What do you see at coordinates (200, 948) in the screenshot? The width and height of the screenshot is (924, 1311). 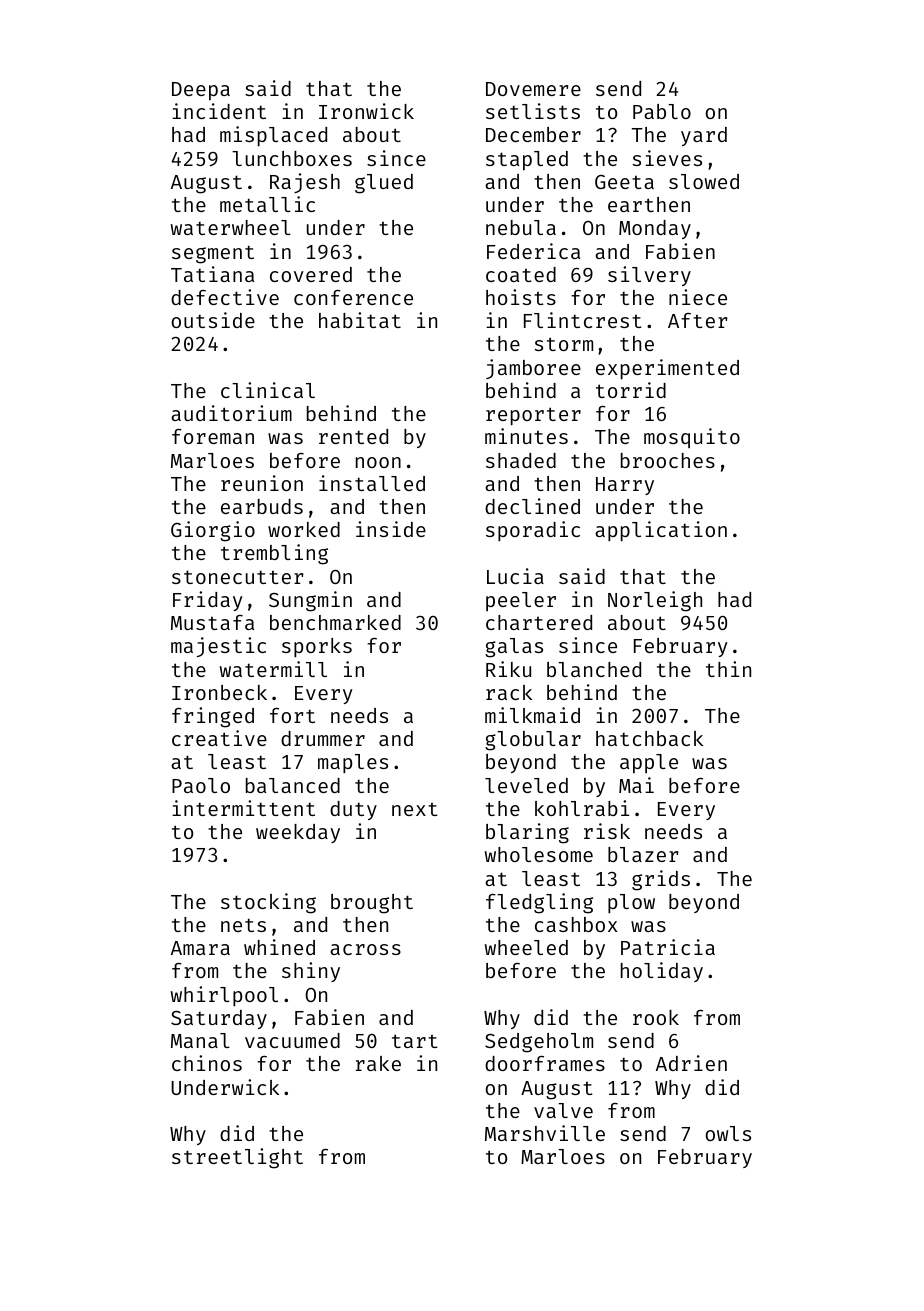 I see `Amara` at bounding box center [200, 948].
